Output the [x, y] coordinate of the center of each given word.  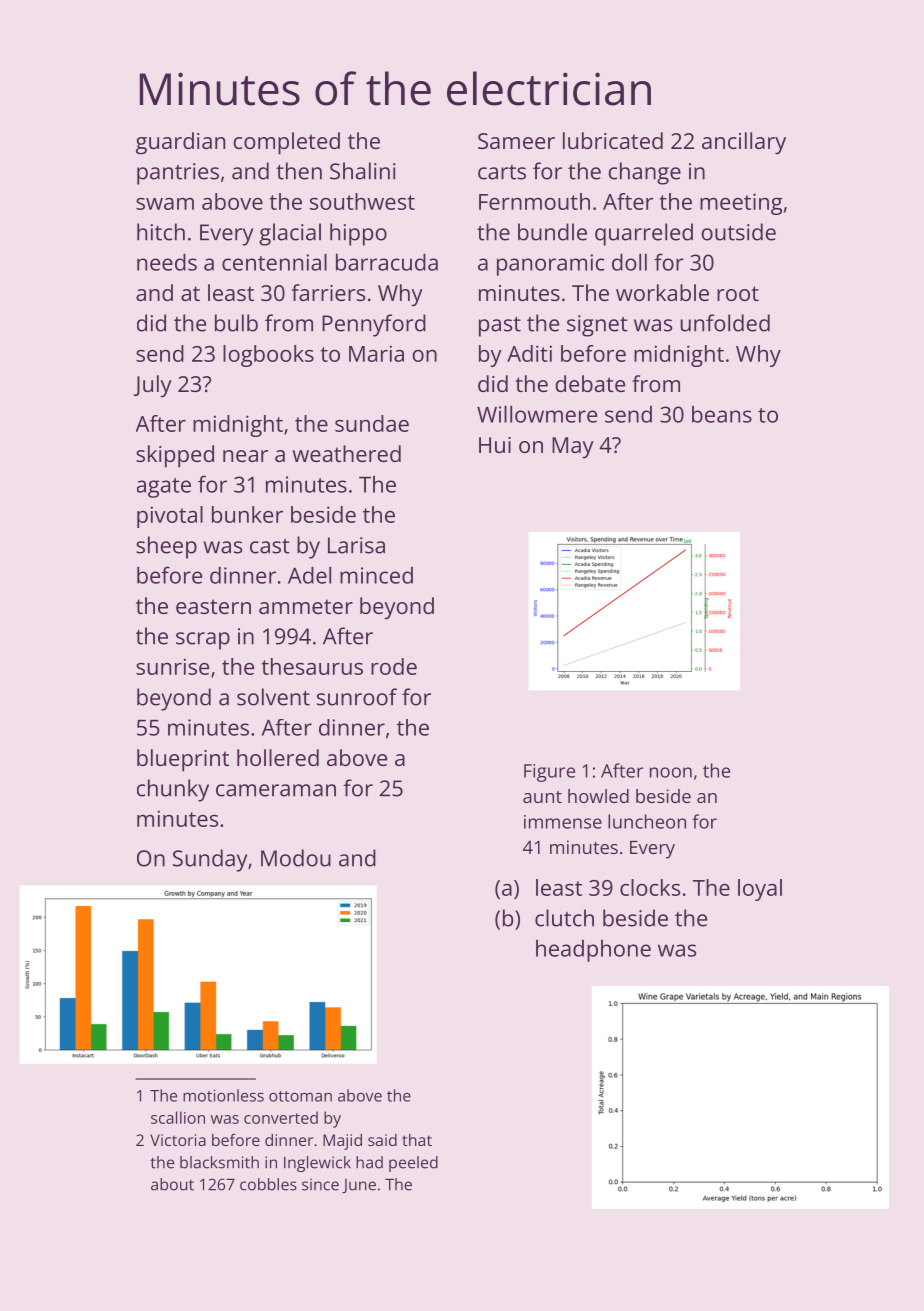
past [500, 326]
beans [722, 414]
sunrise [172, 666]
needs [167, 262]
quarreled [644, 234]
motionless [223, 1095]
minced [376, 575]
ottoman [300, 1096]
